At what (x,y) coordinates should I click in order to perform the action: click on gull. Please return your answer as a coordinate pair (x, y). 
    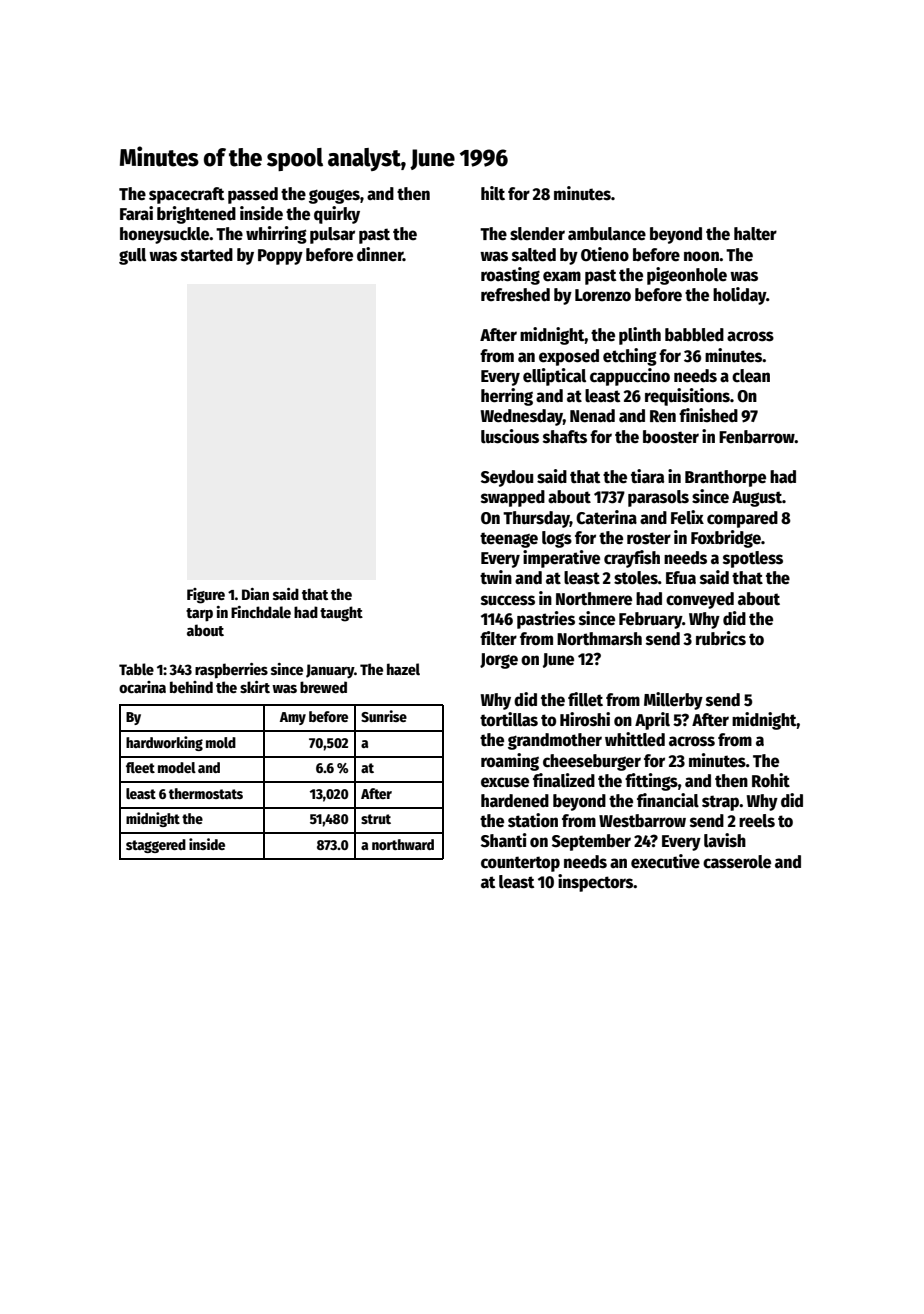
    Looking at the image, I should click on (132, 256).
